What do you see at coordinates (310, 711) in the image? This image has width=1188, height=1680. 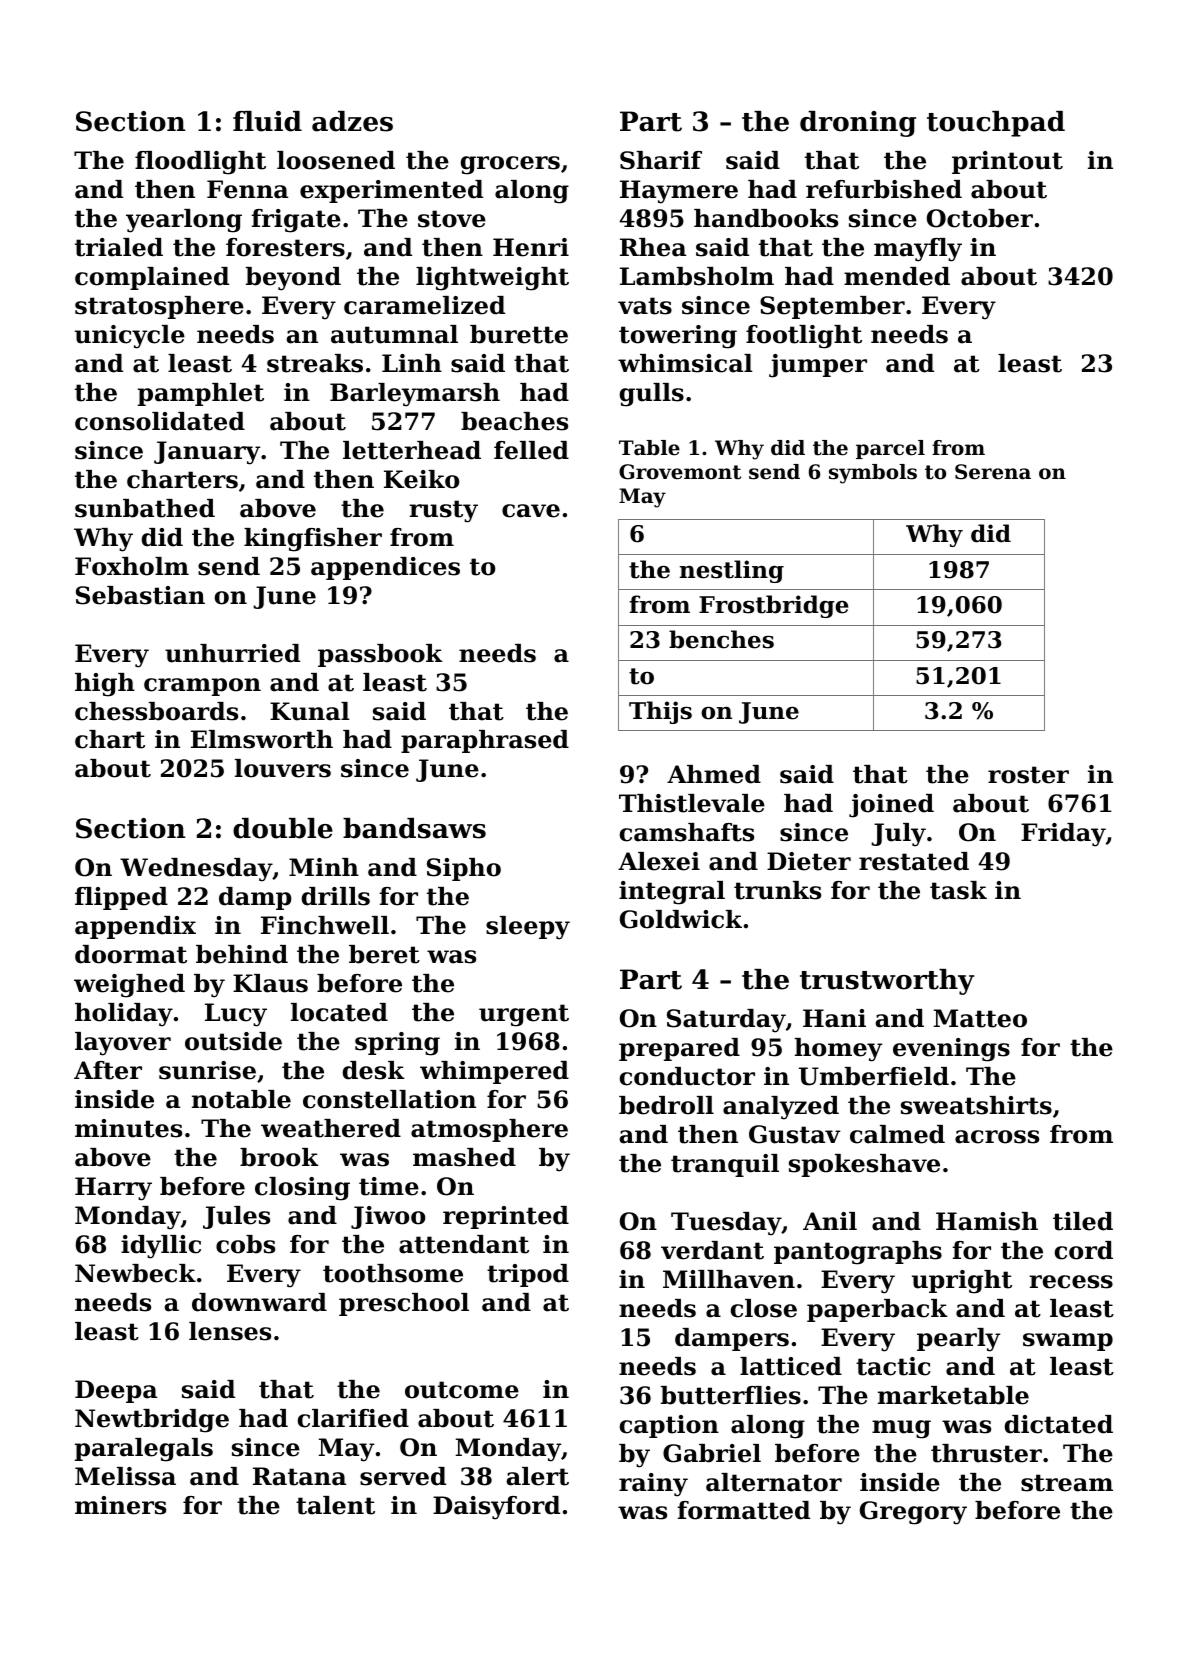 I see `Kunal` at bounding box center [310, 711].
